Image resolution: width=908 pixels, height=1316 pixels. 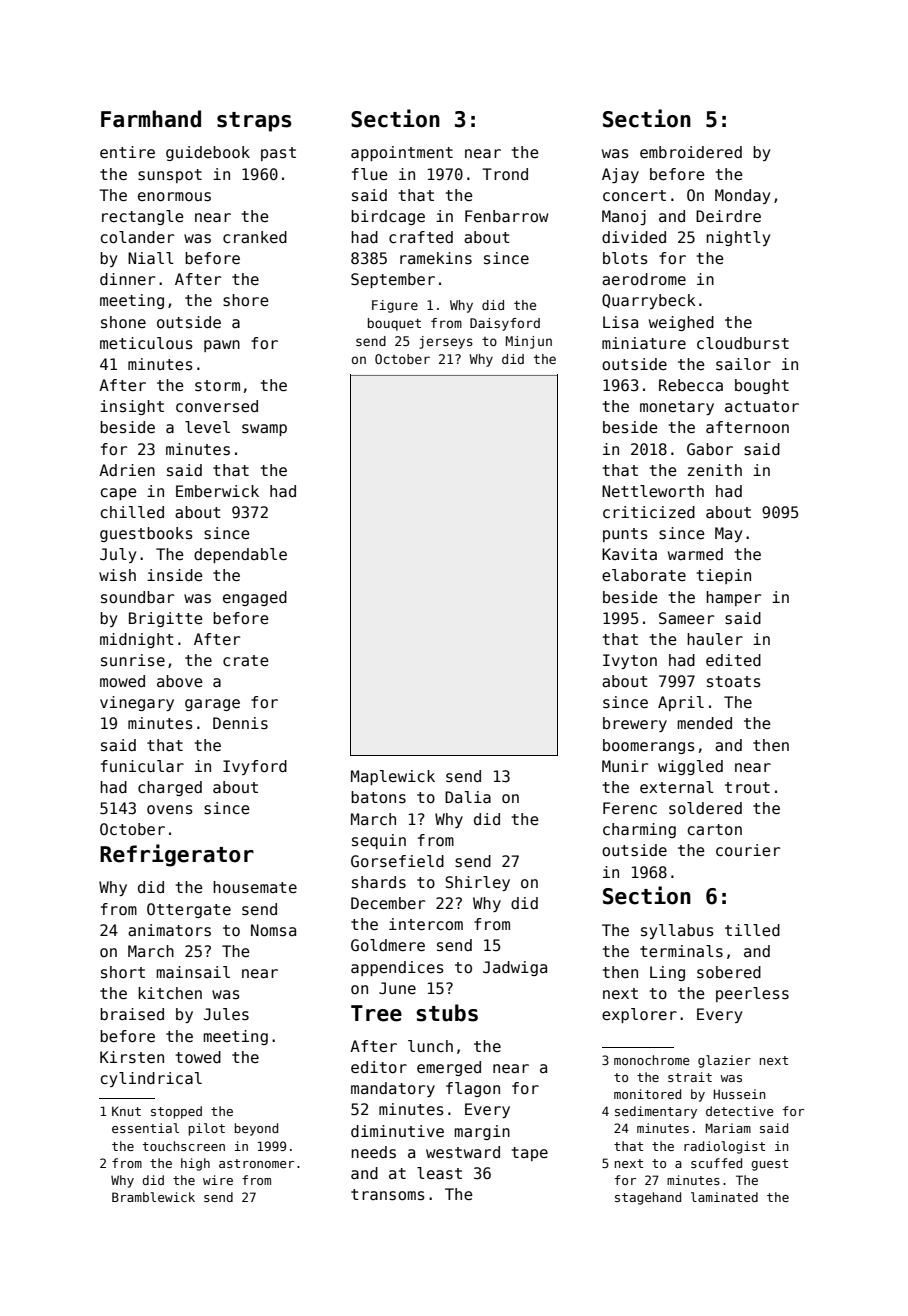 I want to click on appointment, so click(x=402, y=153).
